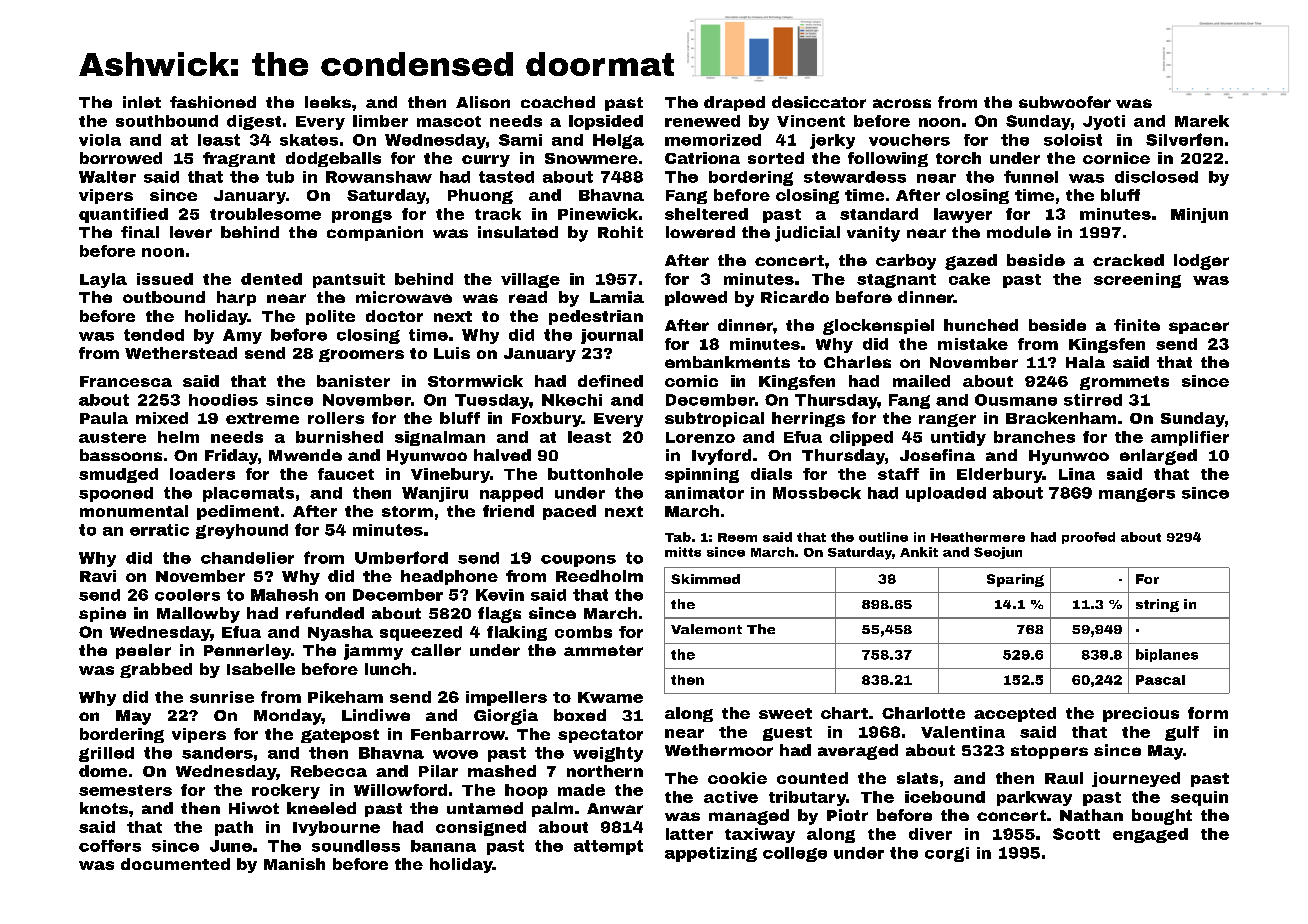 This image has width=1308, height=924. Describe the element at coordinates (1141, 714) in the image. I see `precious` at that location.
